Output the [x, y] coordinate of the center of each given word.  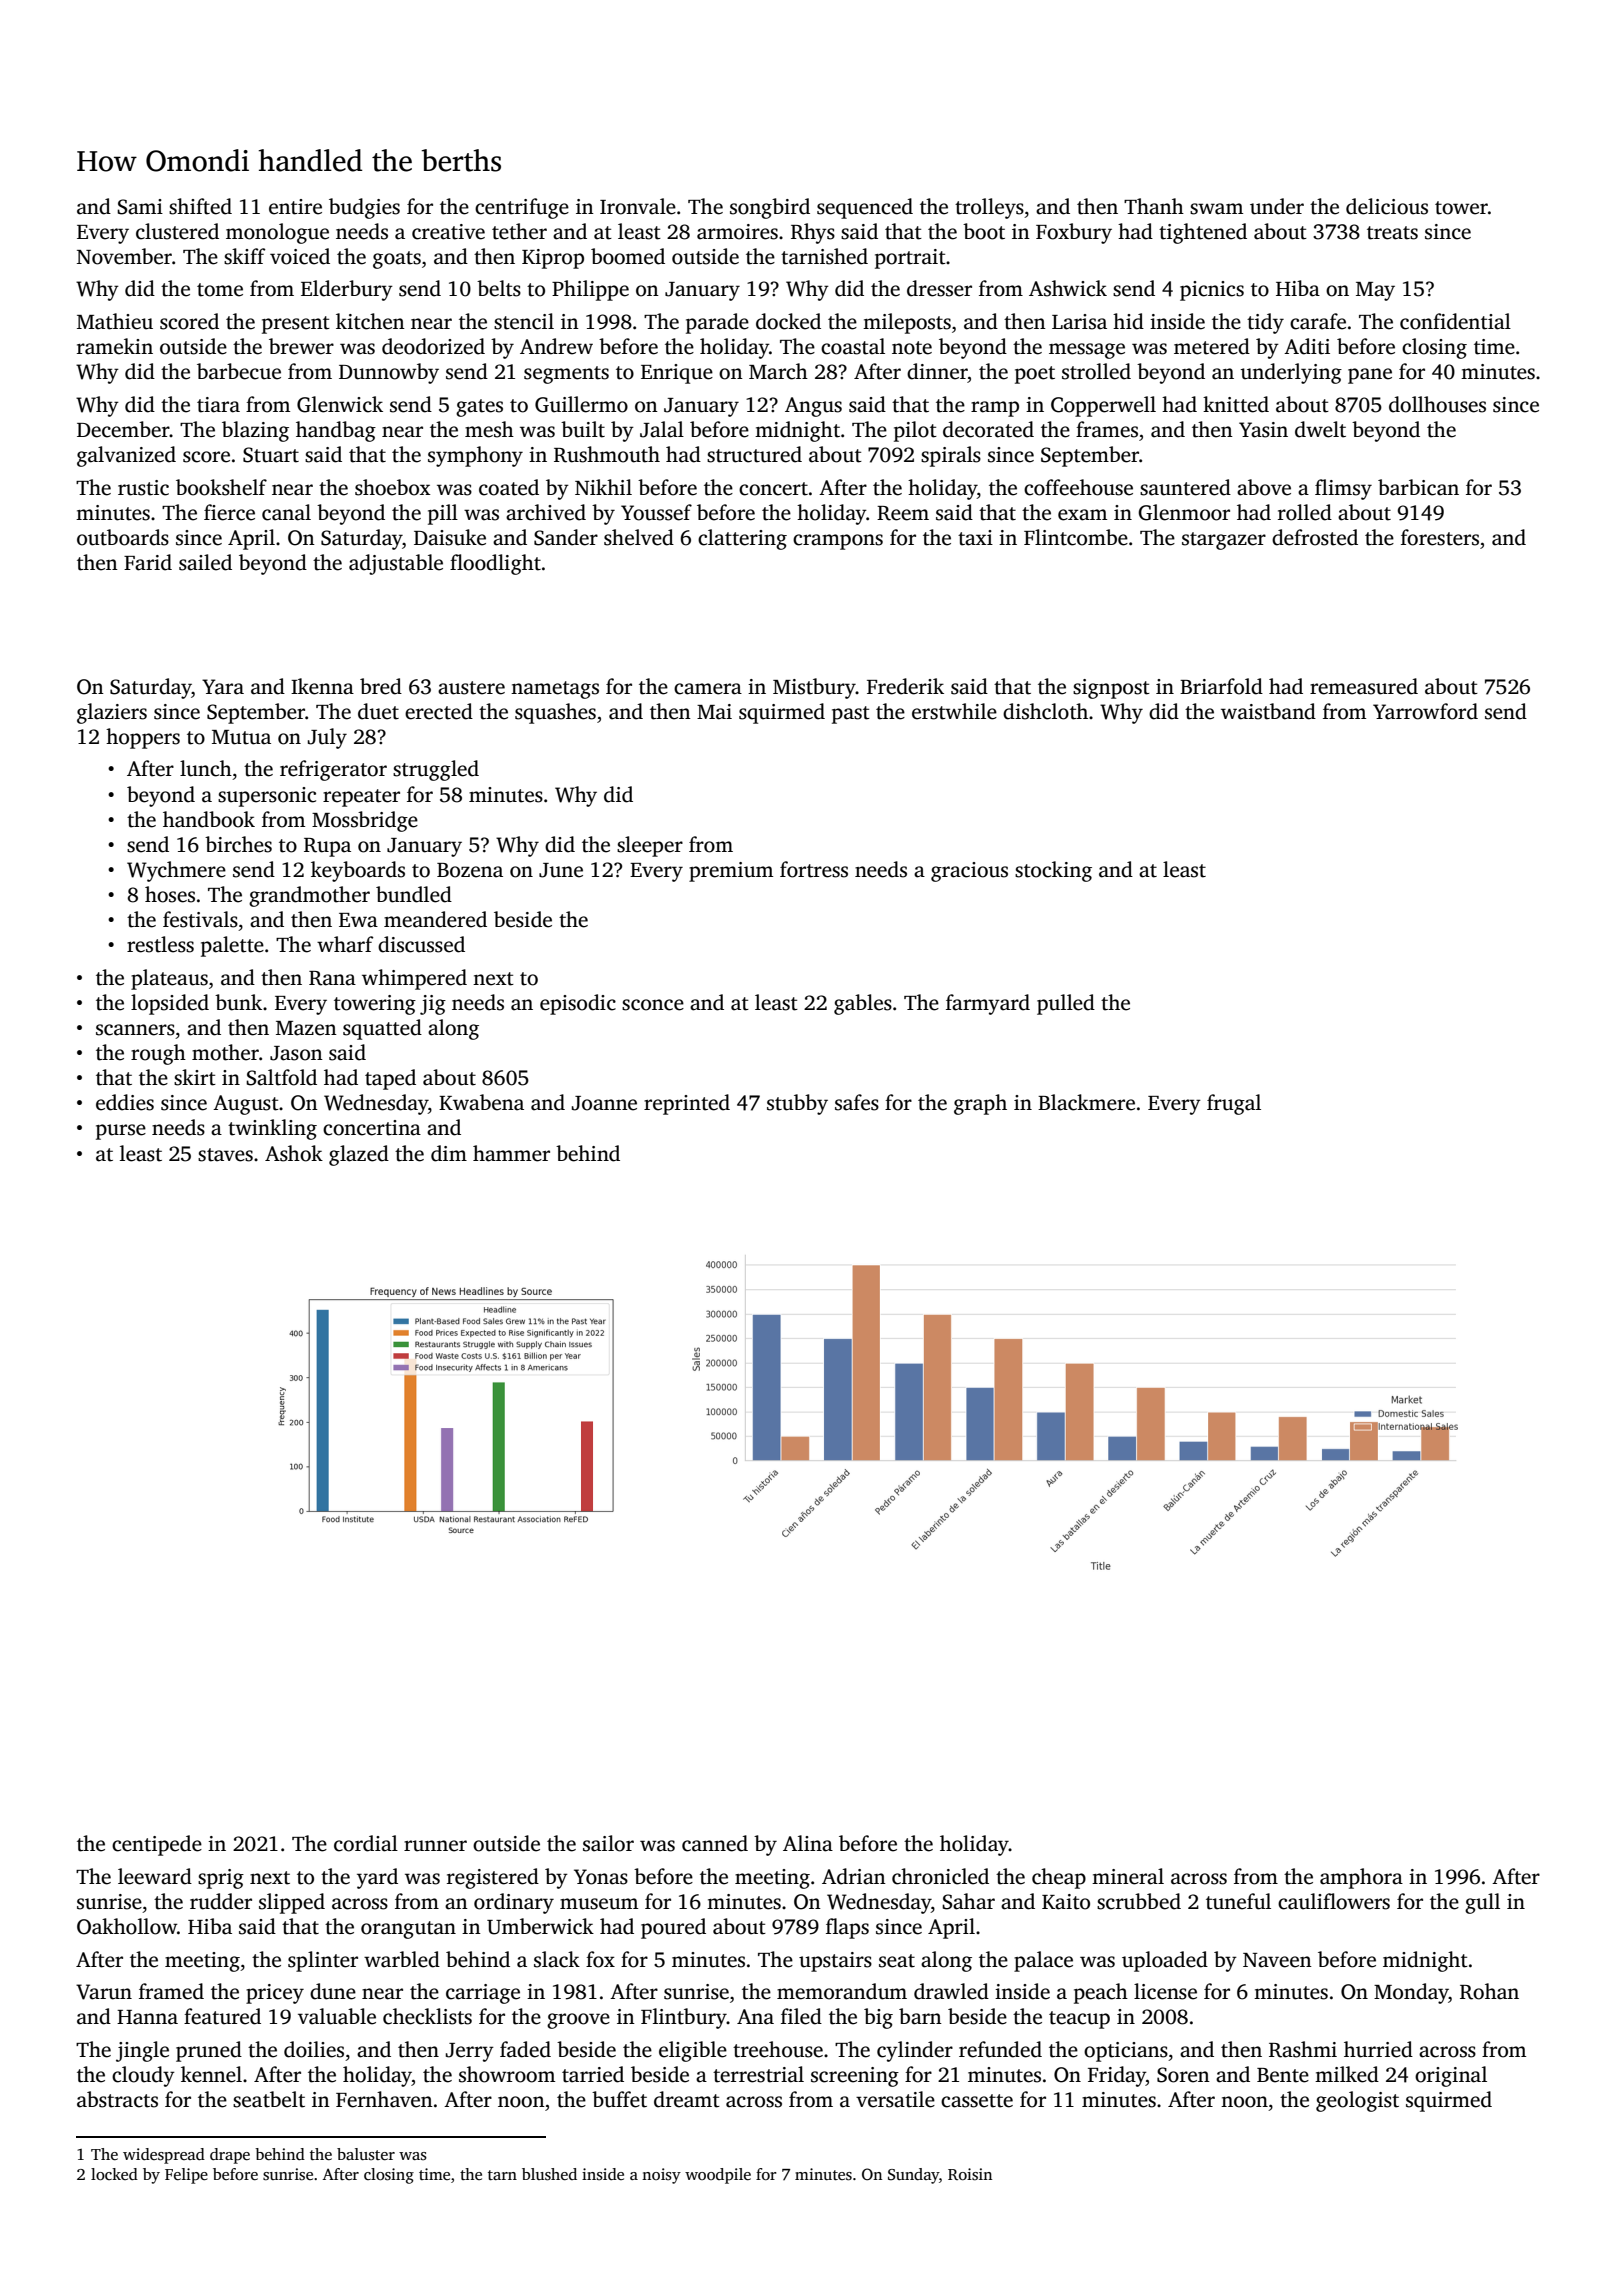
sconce [653, 1005]
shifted [200, 206]
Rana [332, 978]
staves [225, 1155]
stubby [797, 1104]
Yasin [1263, 430]
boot [984, 231]
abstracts [117, 2099]
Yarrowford [1425, 711]
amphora [1361, 1878]
